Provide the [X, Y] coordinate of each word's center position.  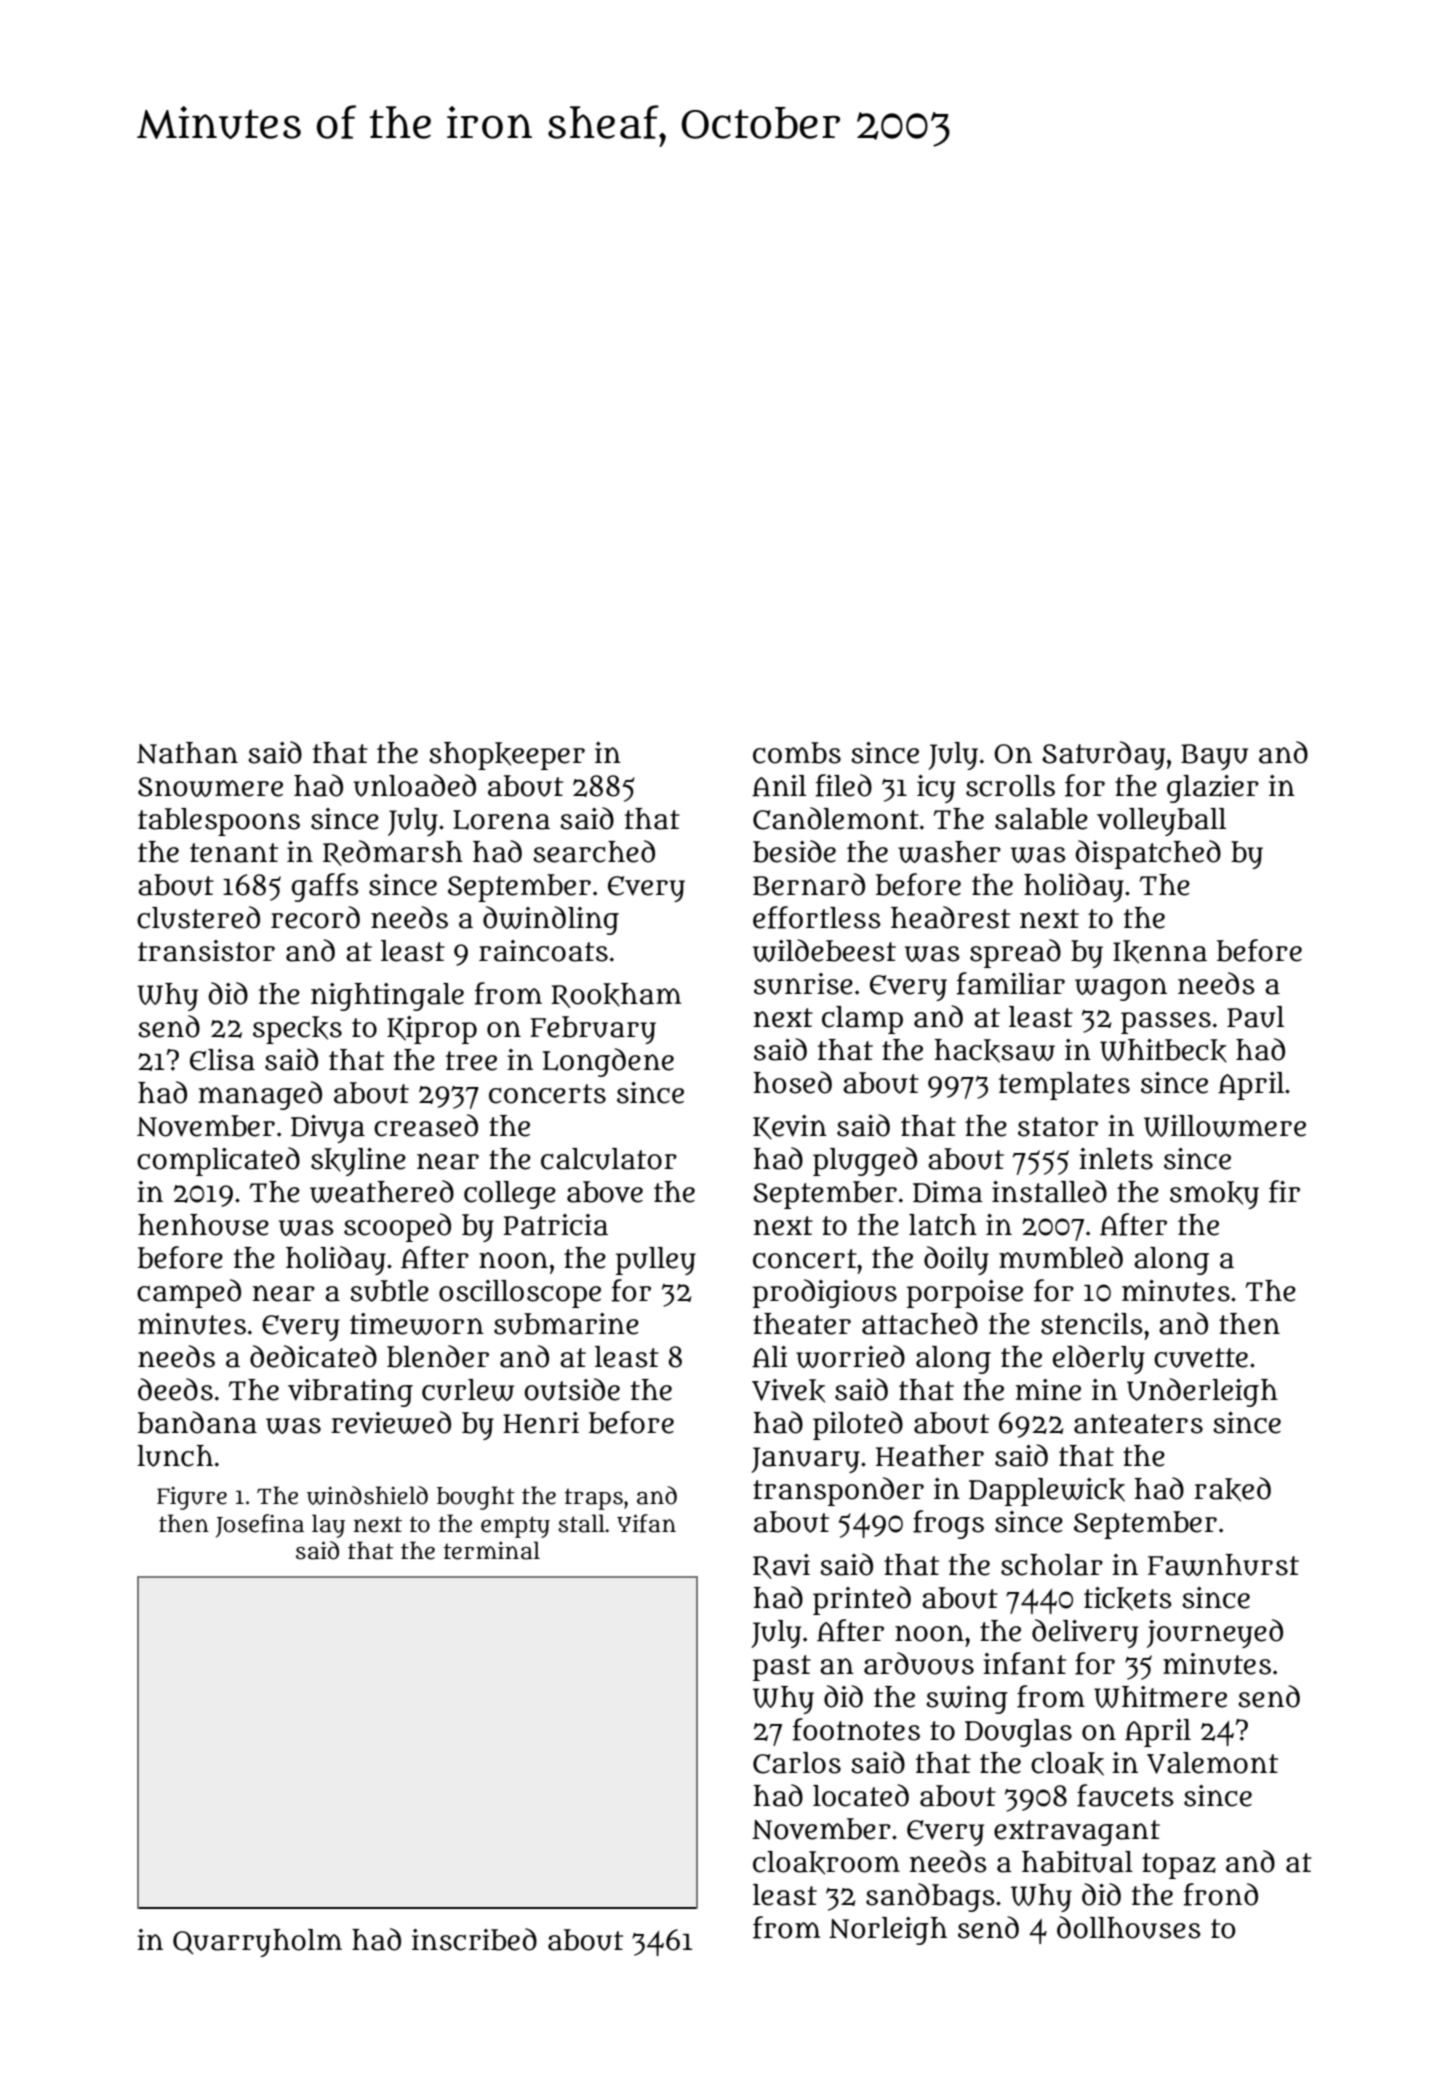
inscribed [474, 1939]
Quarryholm [257, 1943]
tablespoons [219, 822]
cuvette [1201, 1358]
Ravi [781, 1566]
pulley [656, 1261]
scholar [1052, 1565]
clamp [862, 1020]
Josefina [260, 1526]
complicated [218, 1161]
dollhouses [1129, 1927]
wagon [1121, 989]
